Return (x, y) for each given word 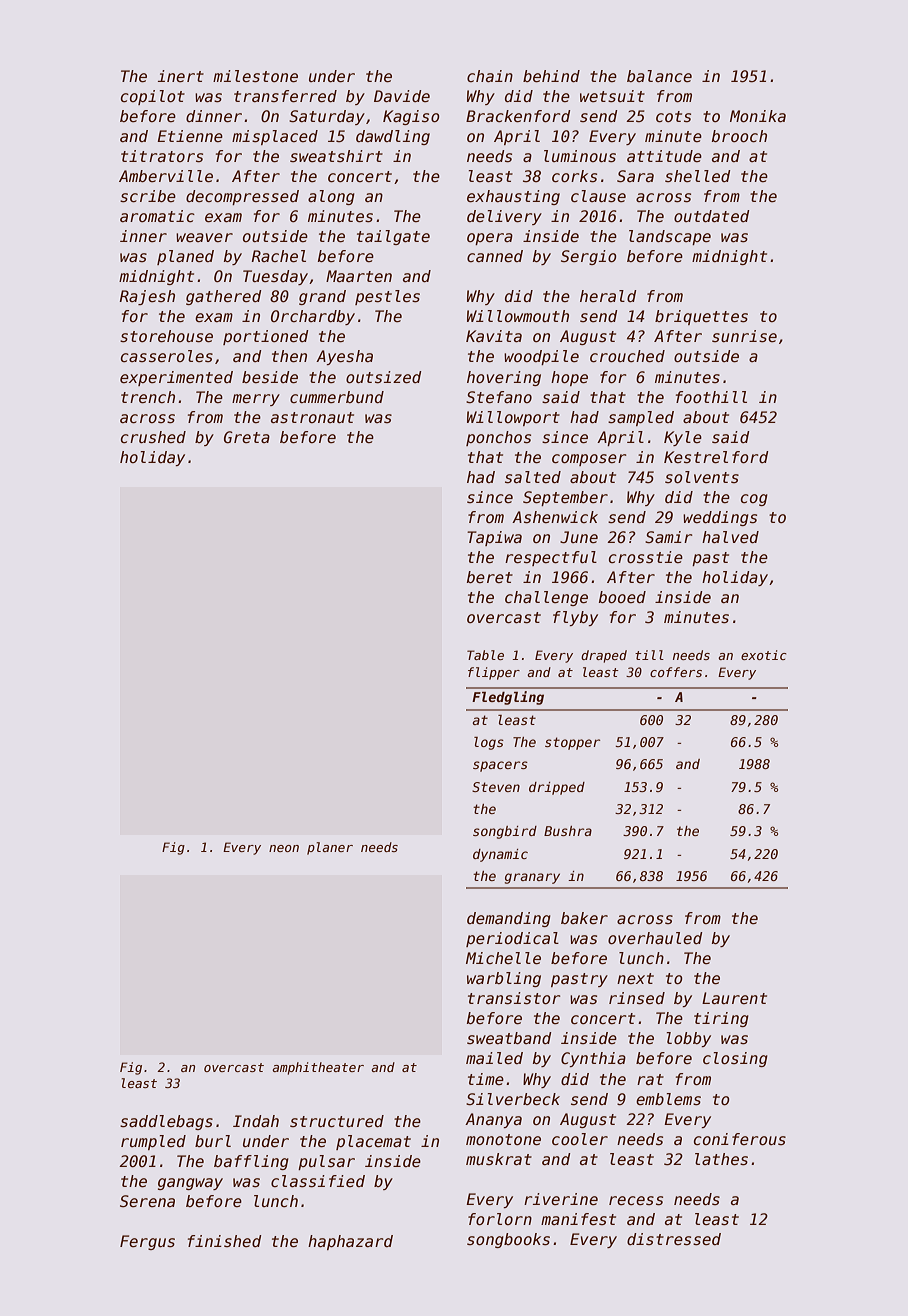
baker (584, 918)
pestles (387, 297)
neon (284, 848)
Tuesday (275, 277)
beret (490, 577)
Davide (402, 96)
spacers (500, 766)
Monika (758, 116)
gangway (190, 1184)
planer (330, 848)
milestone (255, 76)
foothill (711, 397)
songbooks (508, 1240)
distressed (674, 1239)
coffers (676, 672)
